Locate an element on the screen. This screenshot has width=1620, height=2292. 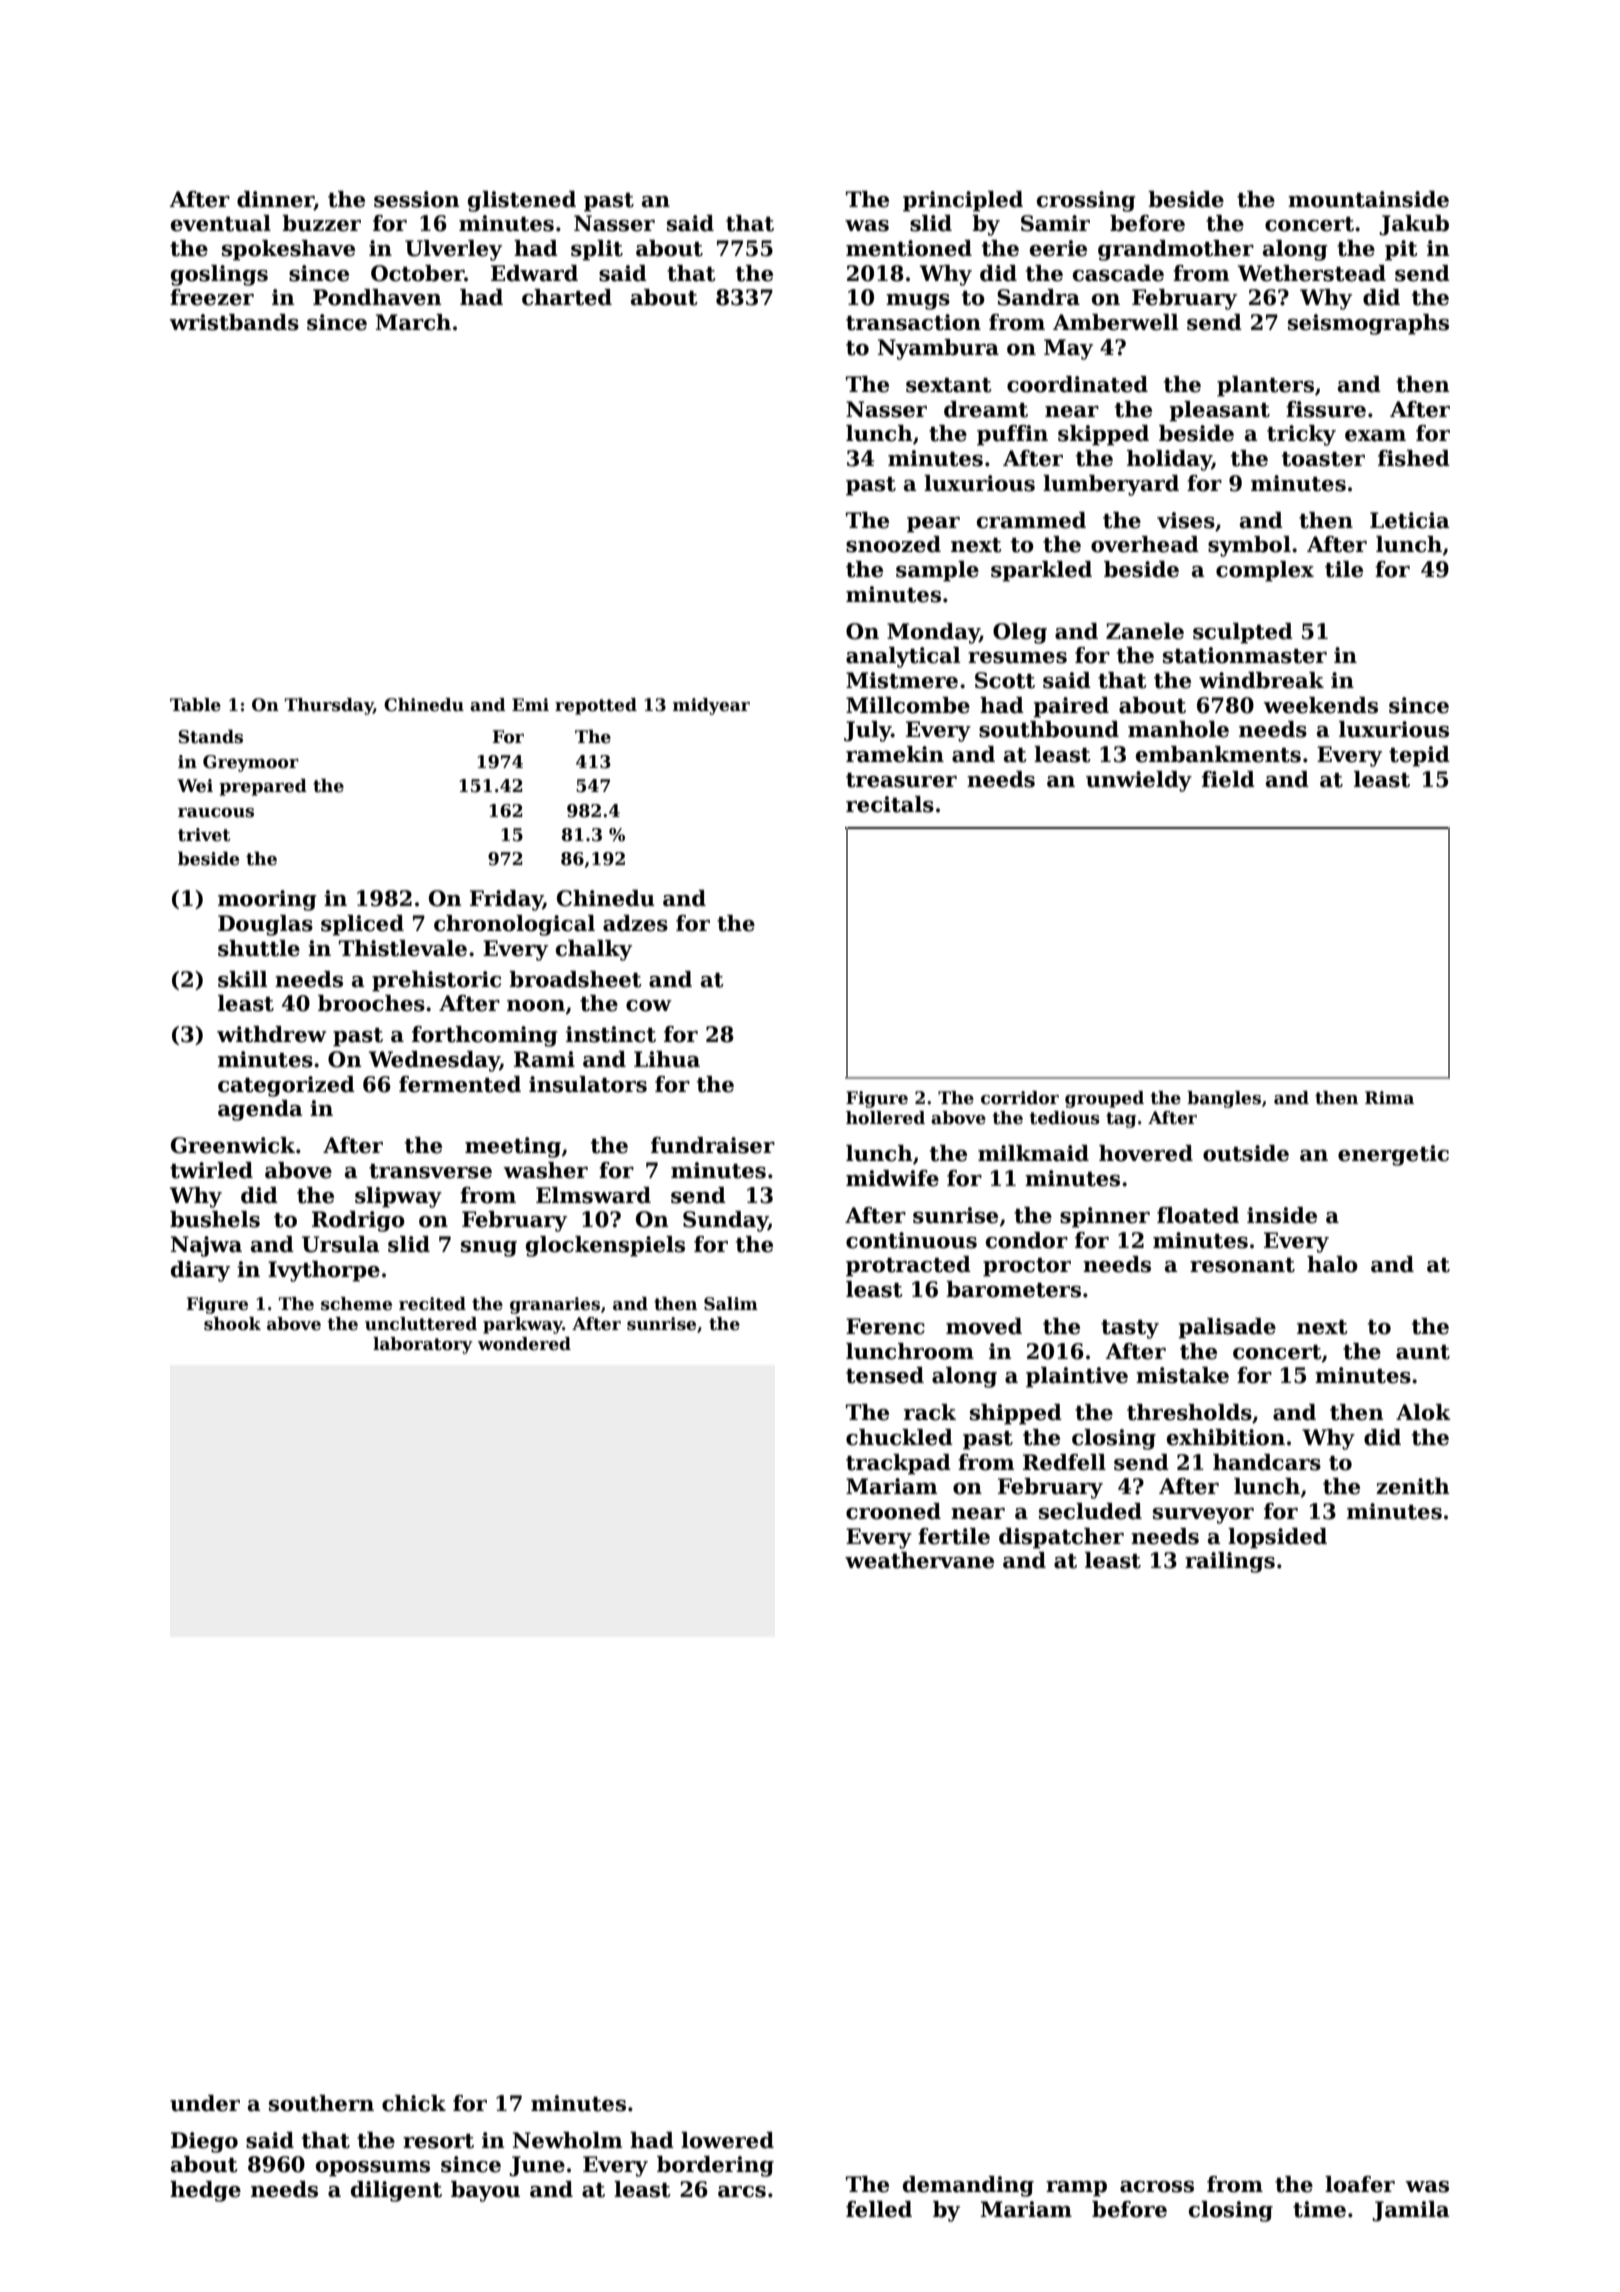
shook is located at coordinates (232, 1324).
